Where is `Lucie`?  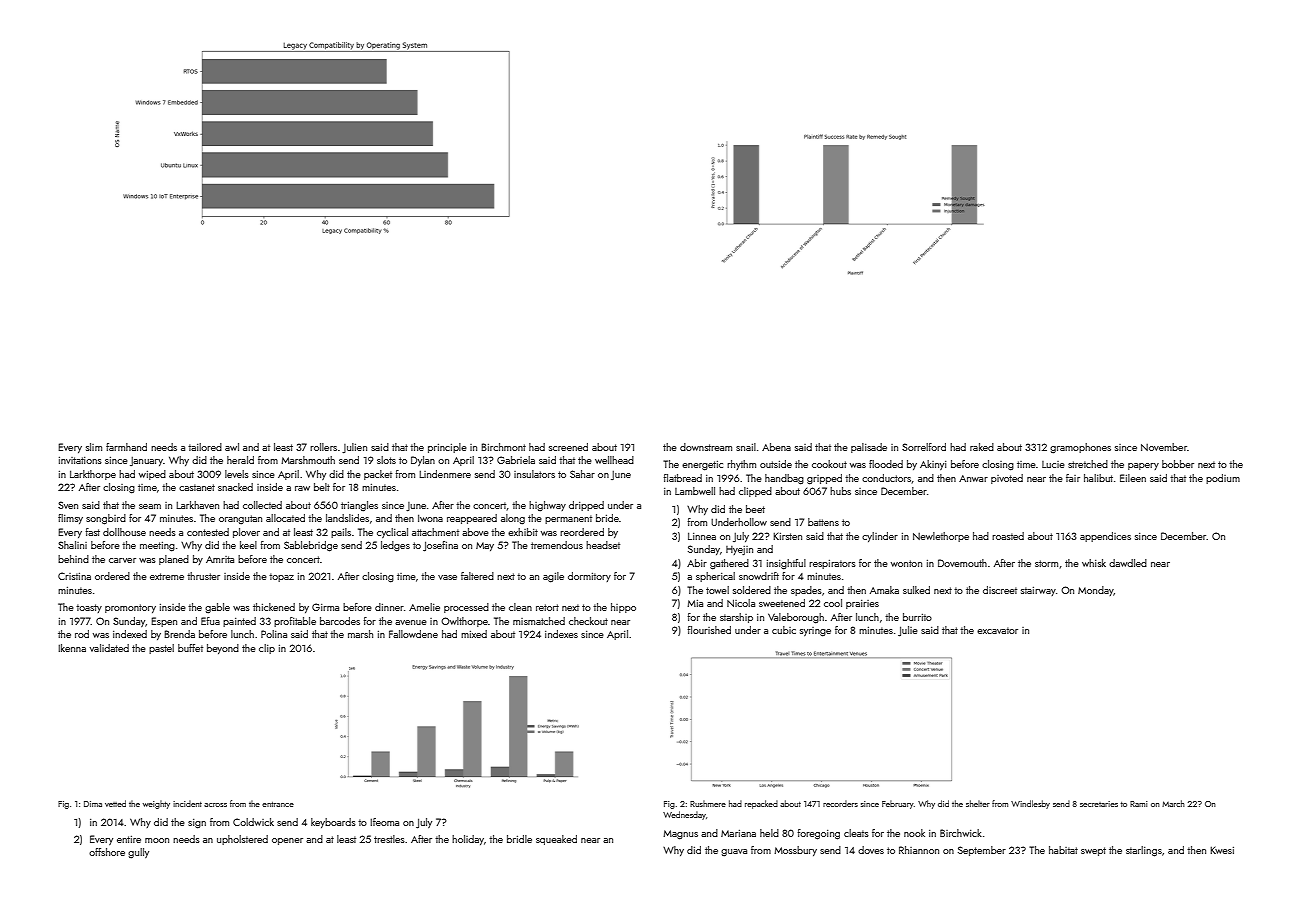
Lucie is located at coordinates (1053, 464).
